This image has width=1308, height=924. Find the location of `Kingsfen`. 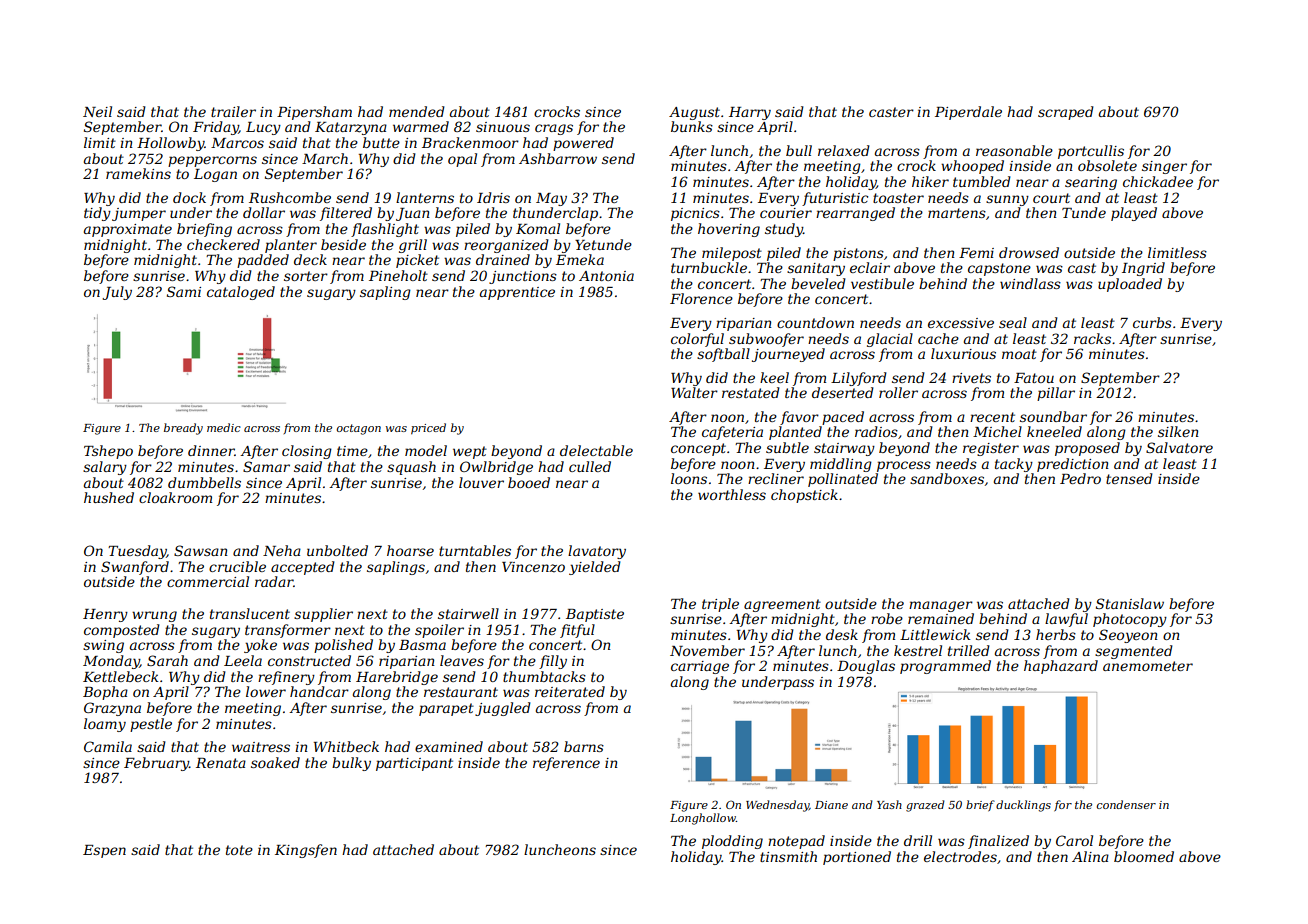

Kingsfen is located at coordinates (306, 851).
